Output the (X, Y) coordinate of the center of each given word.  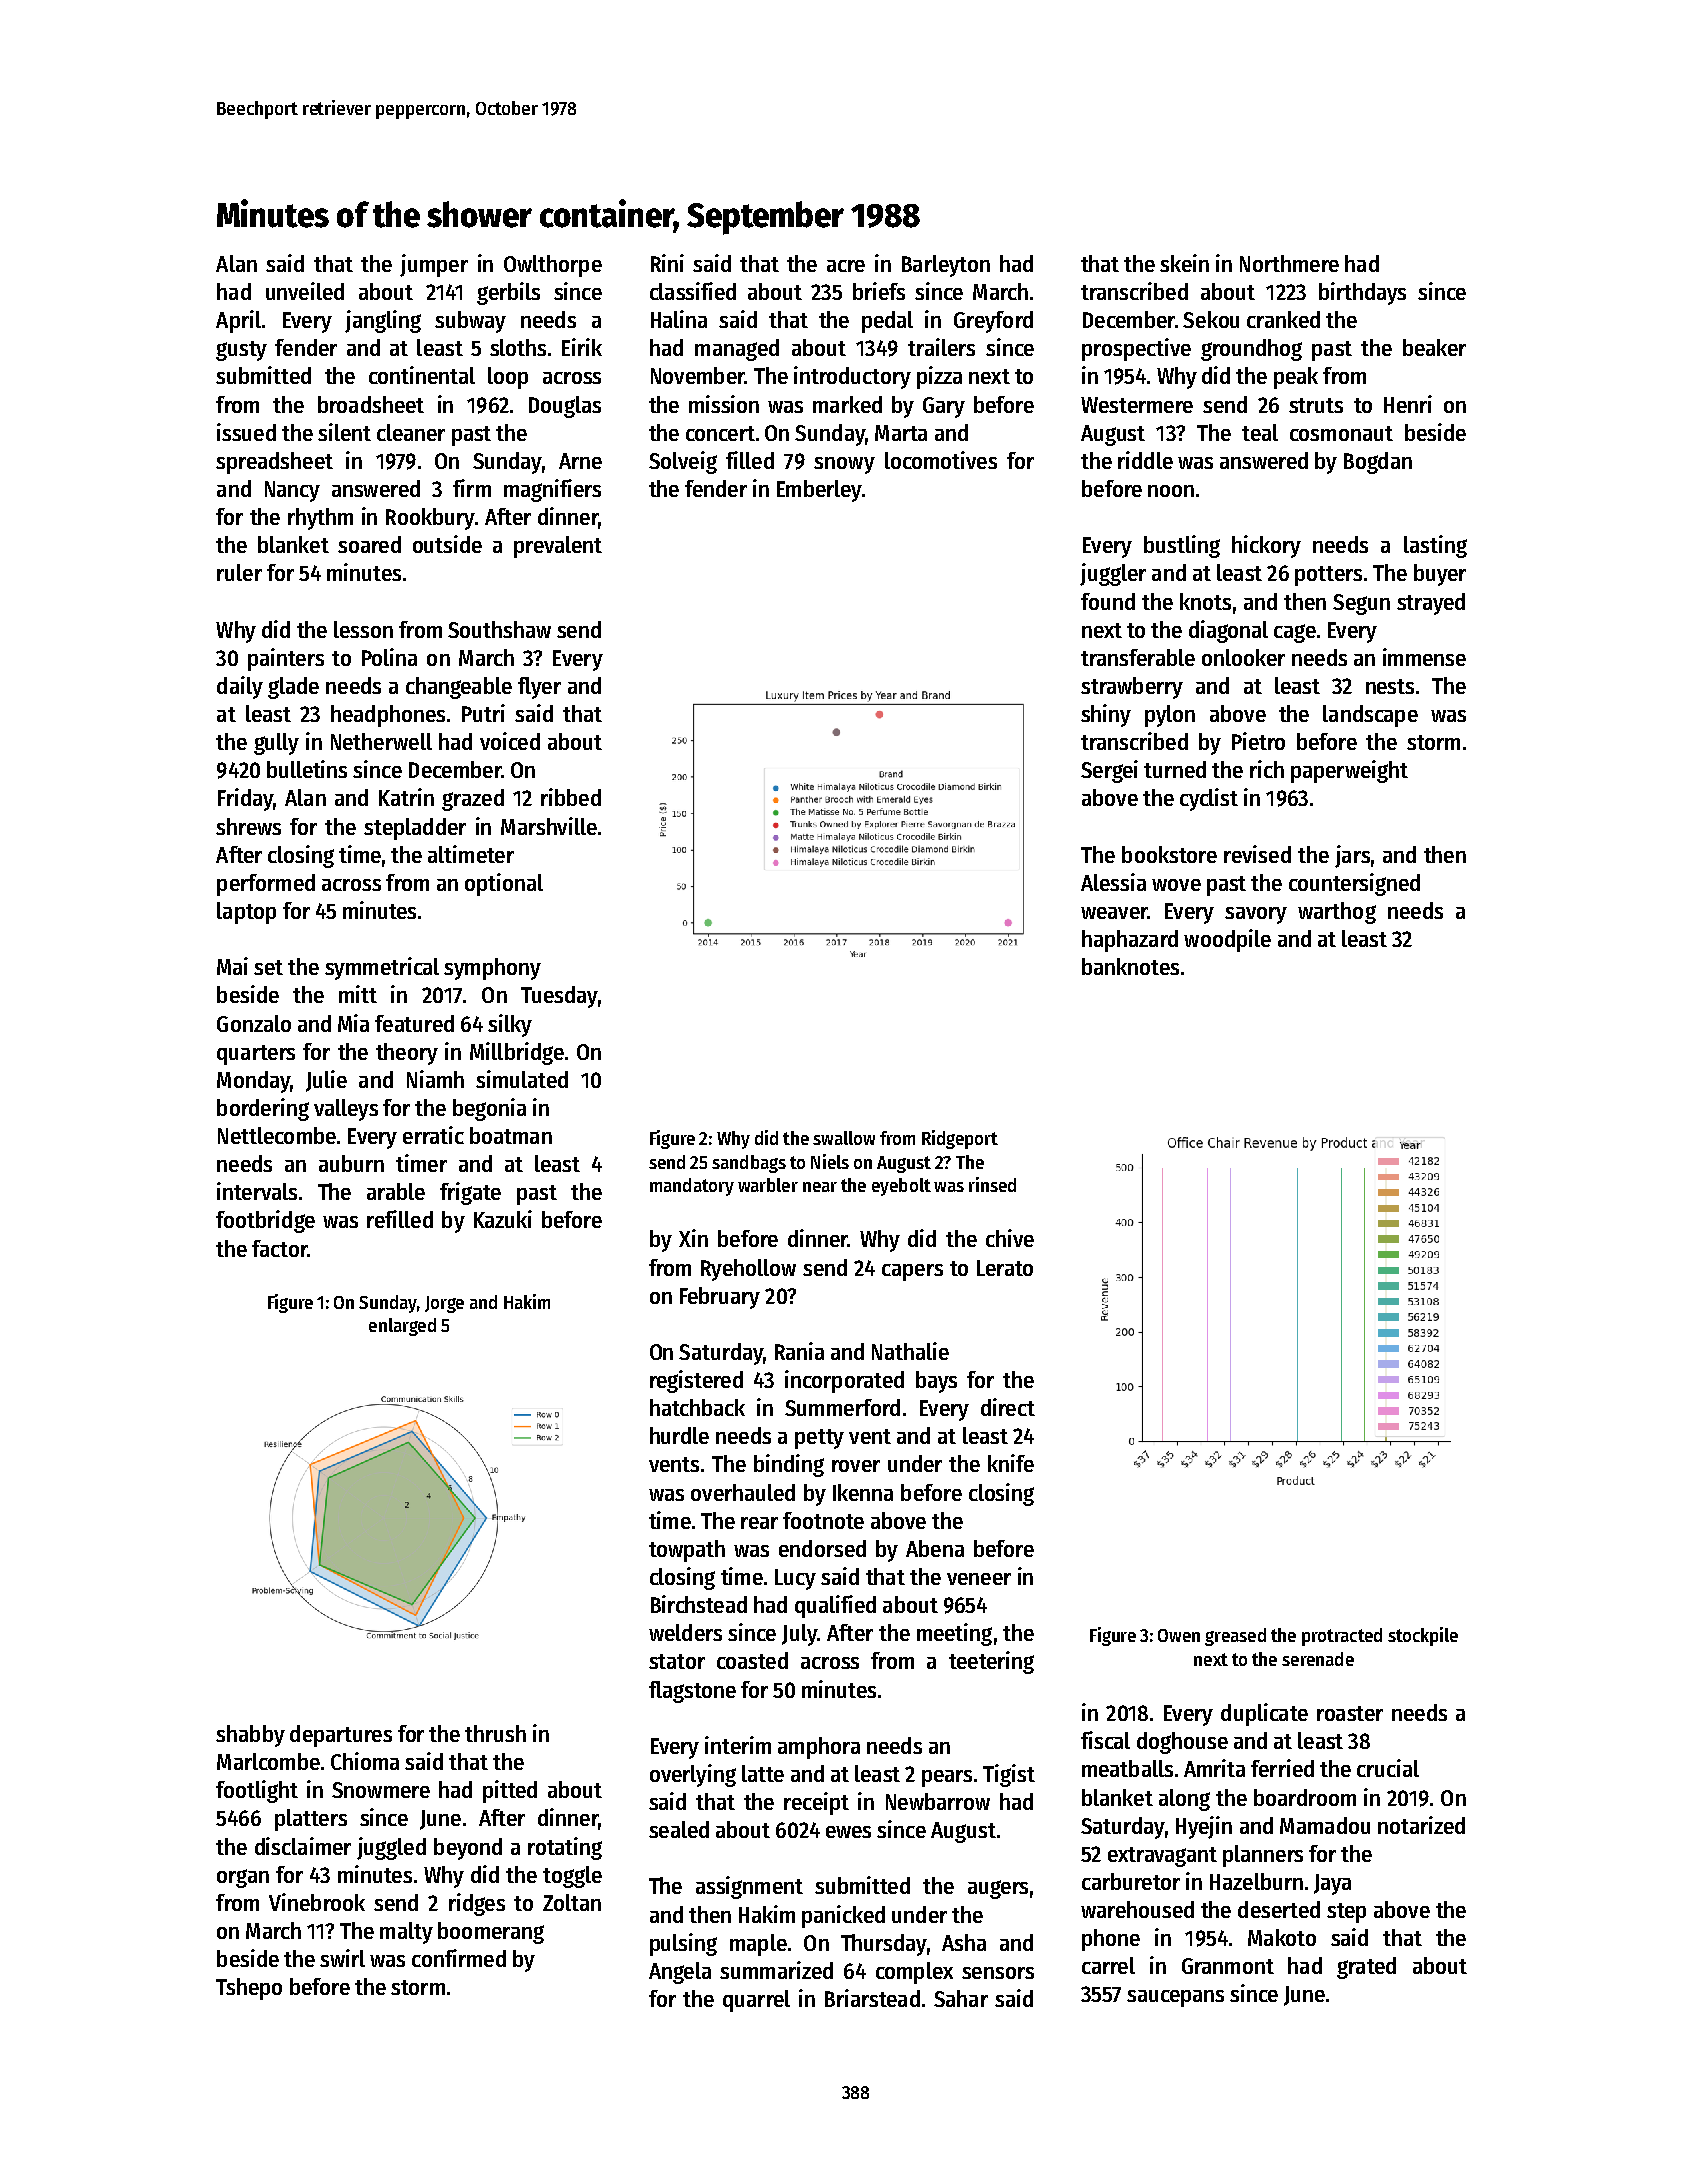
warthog (1337, 913)
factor (279, 1248)
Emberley (819, 491)
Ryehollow (748, 1270)
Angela (680, 1973)
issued (246, 432)
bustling (1182, 546)
